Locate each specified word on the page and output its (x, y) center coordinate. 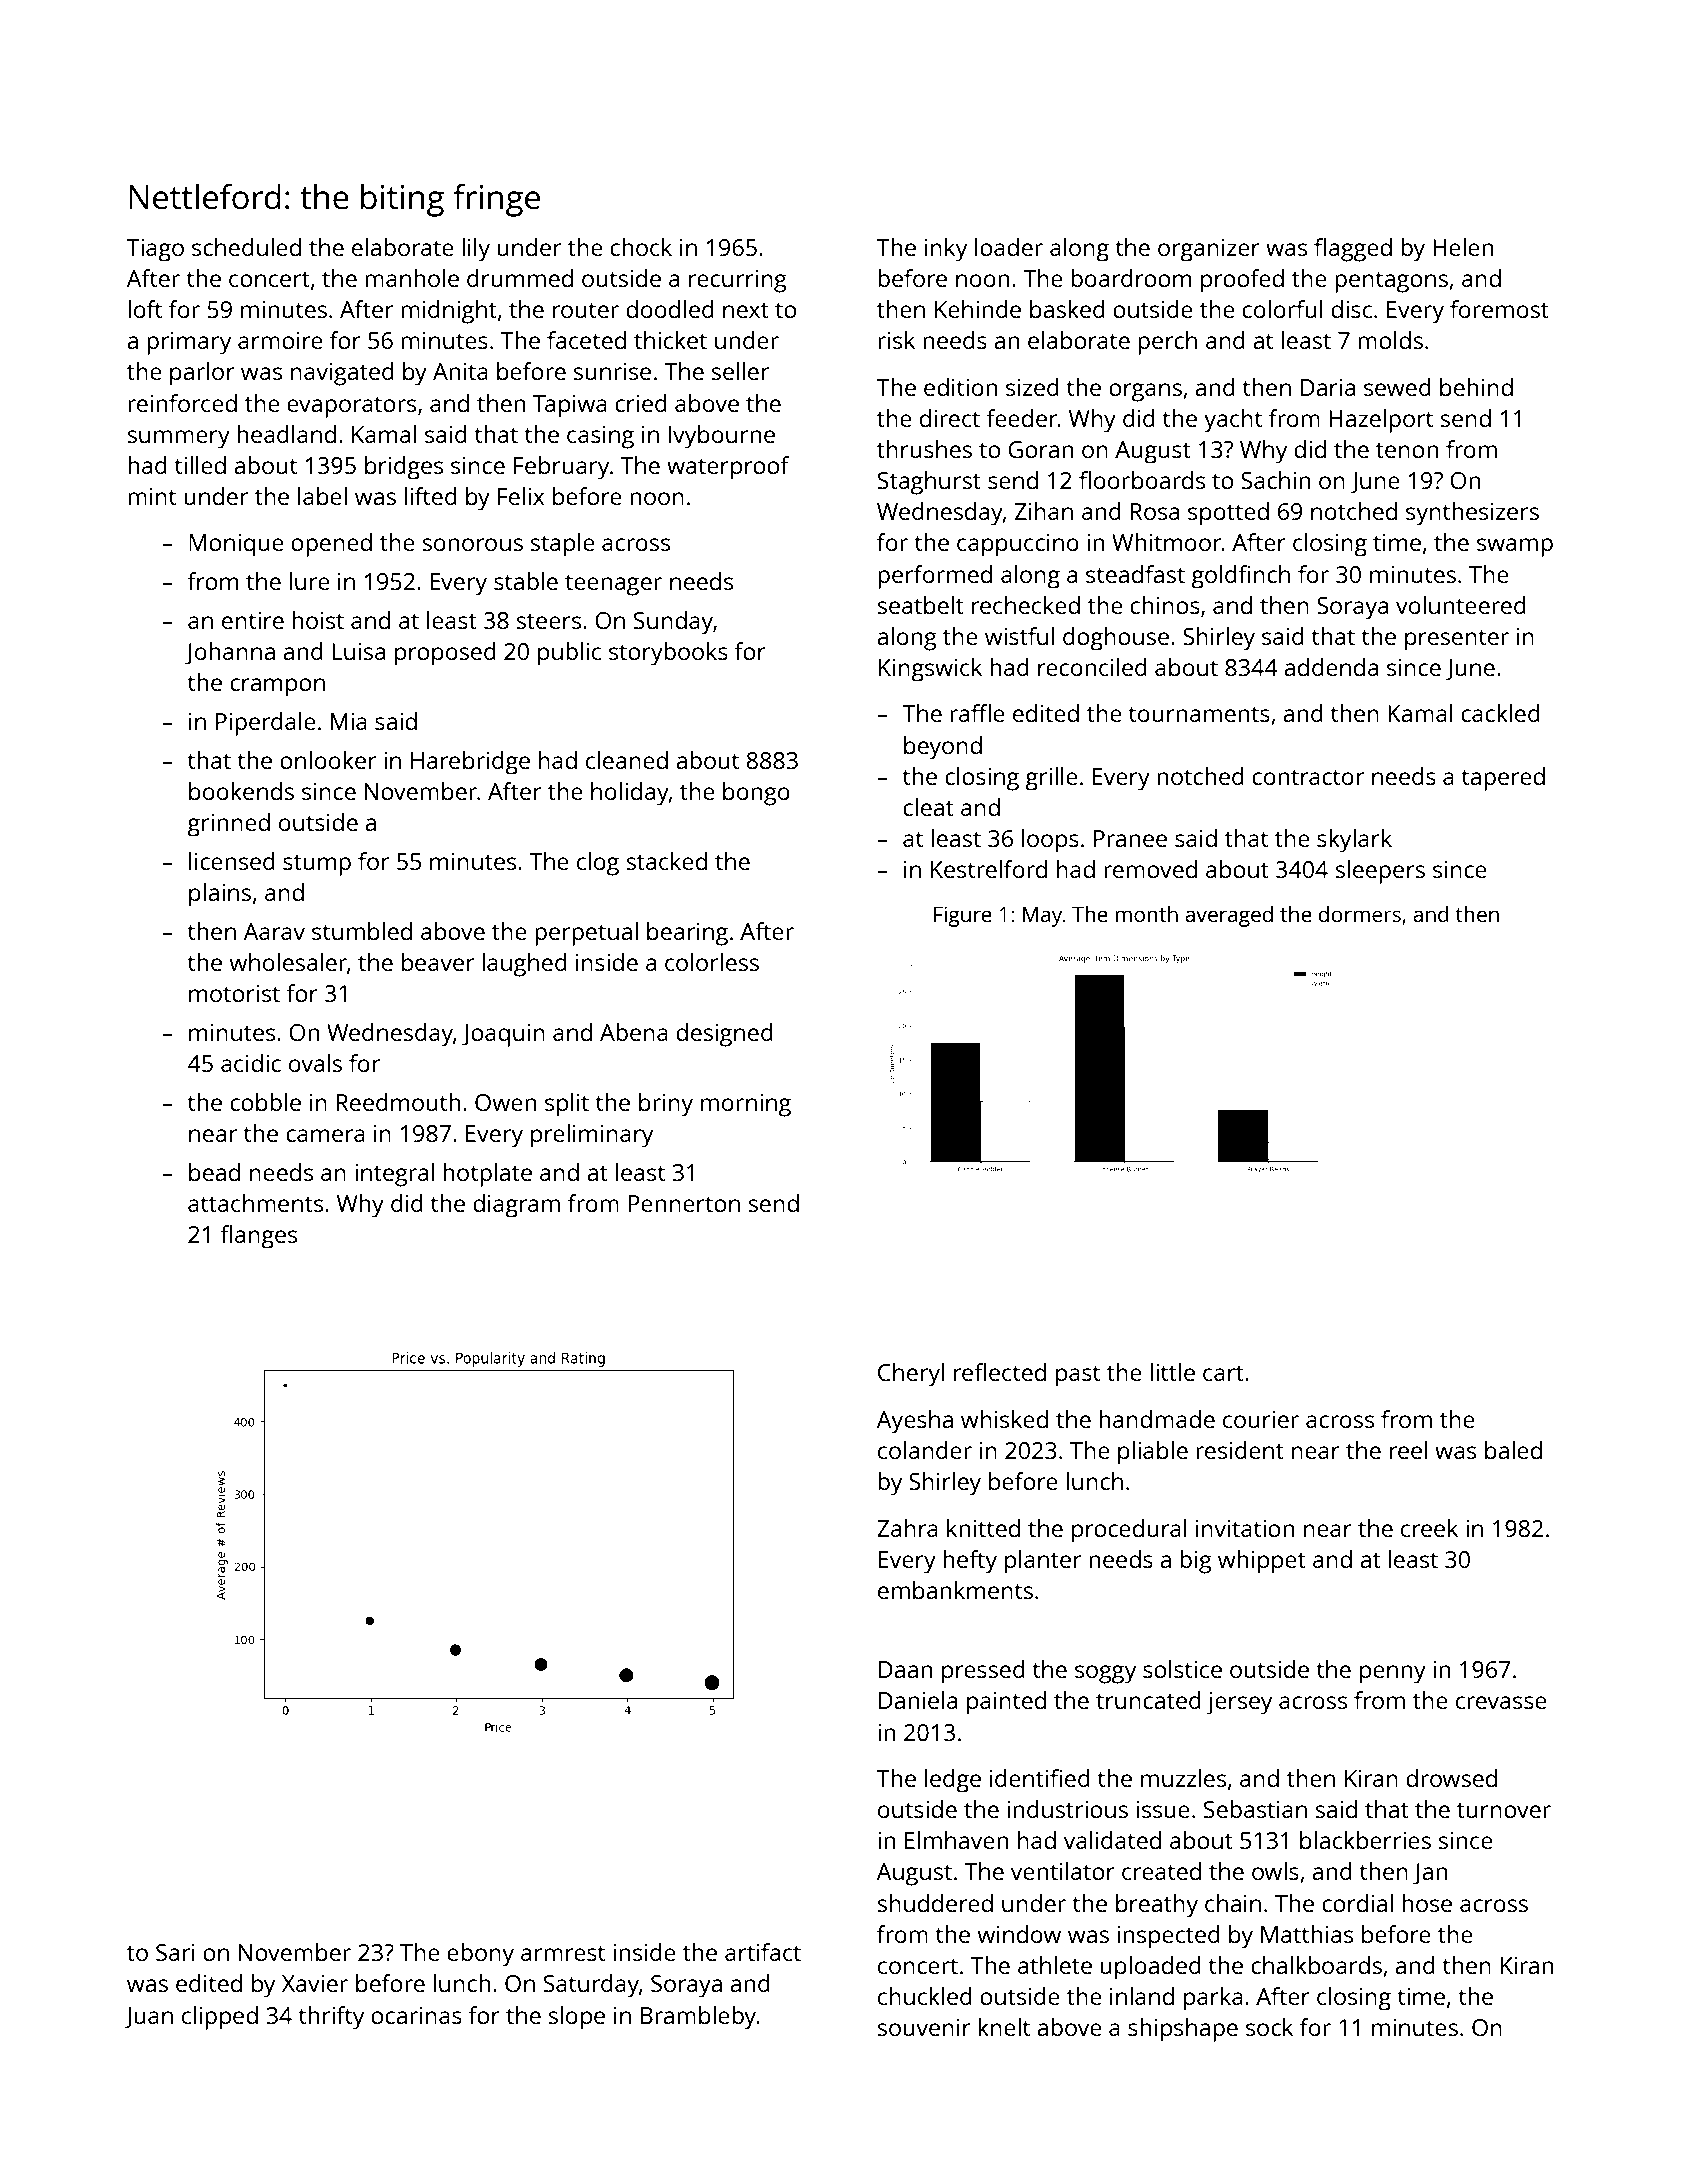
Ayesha (915, 1422)
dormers (1360, 914)
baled (1513, 1450)
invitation (1245, 1528)
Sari (175, 1952)
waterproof (728, 468)
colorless (712, 962)
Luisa (358, 651)
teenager (613, 585)
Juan (148, 2018)
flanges (258, 1237)
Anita (460, 371)
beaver (438, 962)
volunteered (1461, 605)
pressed (983, 1672)
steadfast (1135, 574)
